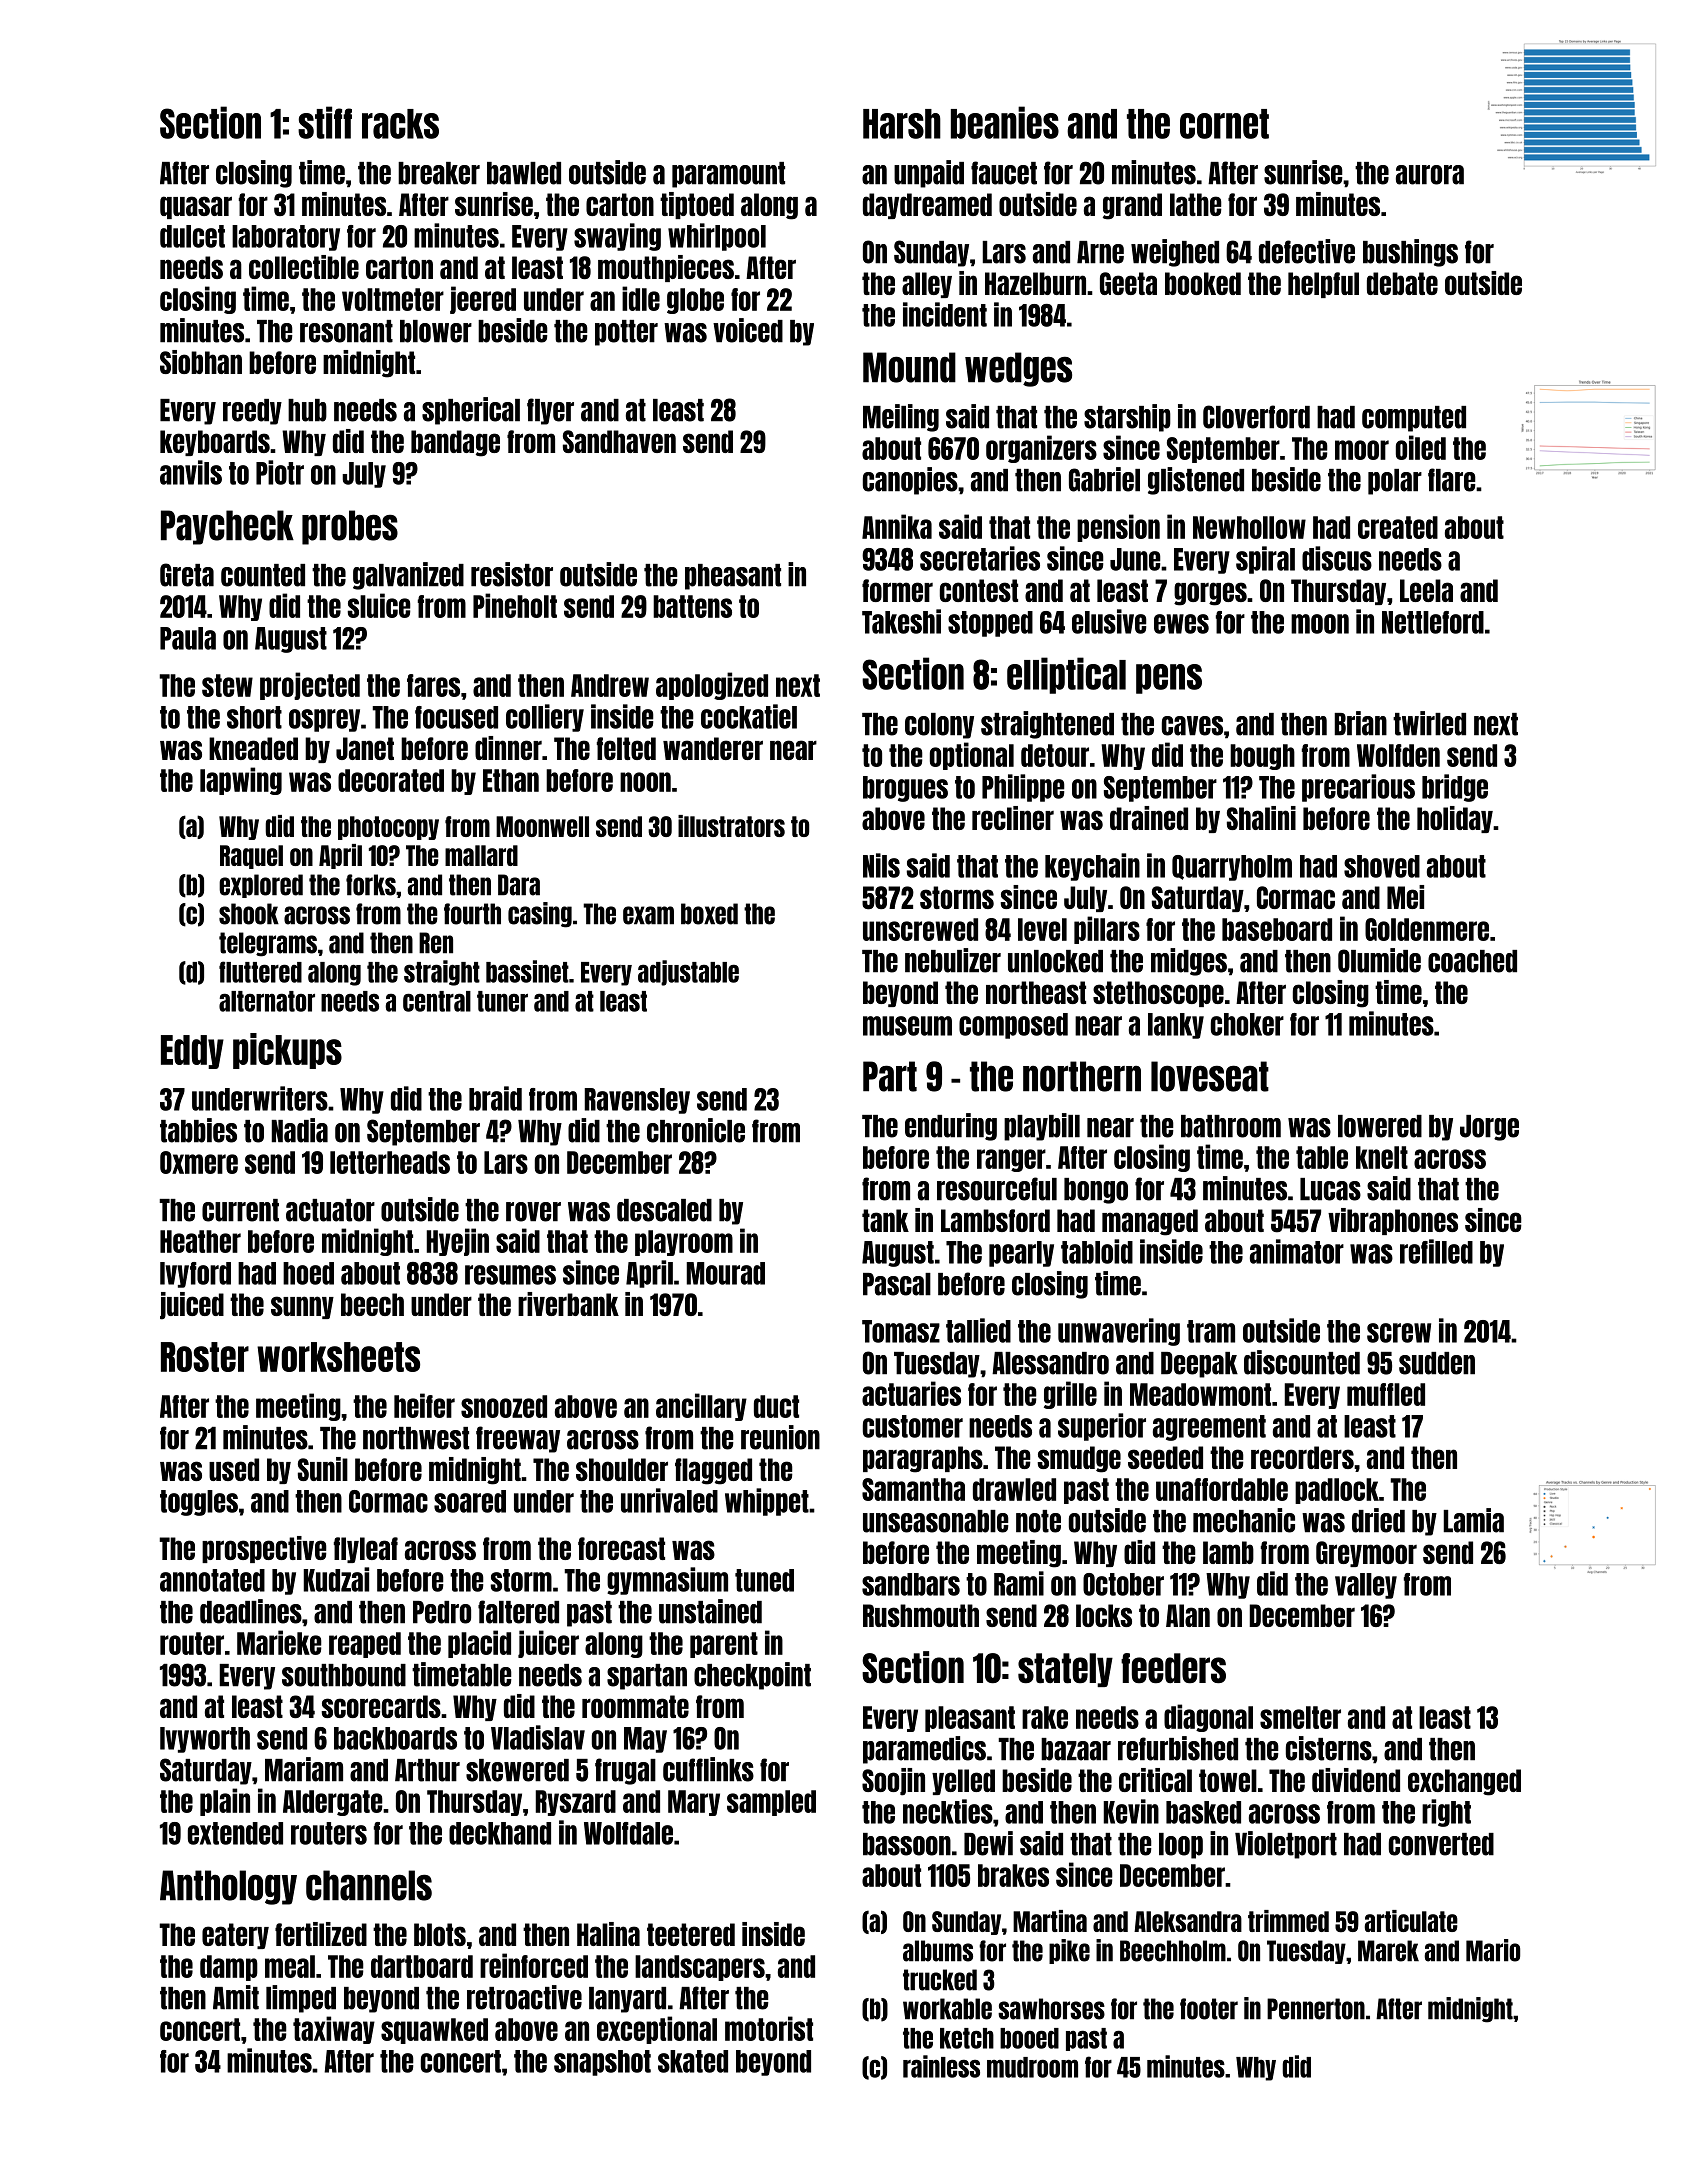 This image has height=2178, width=1683. I want to click on boxed, so click(709, 914).
